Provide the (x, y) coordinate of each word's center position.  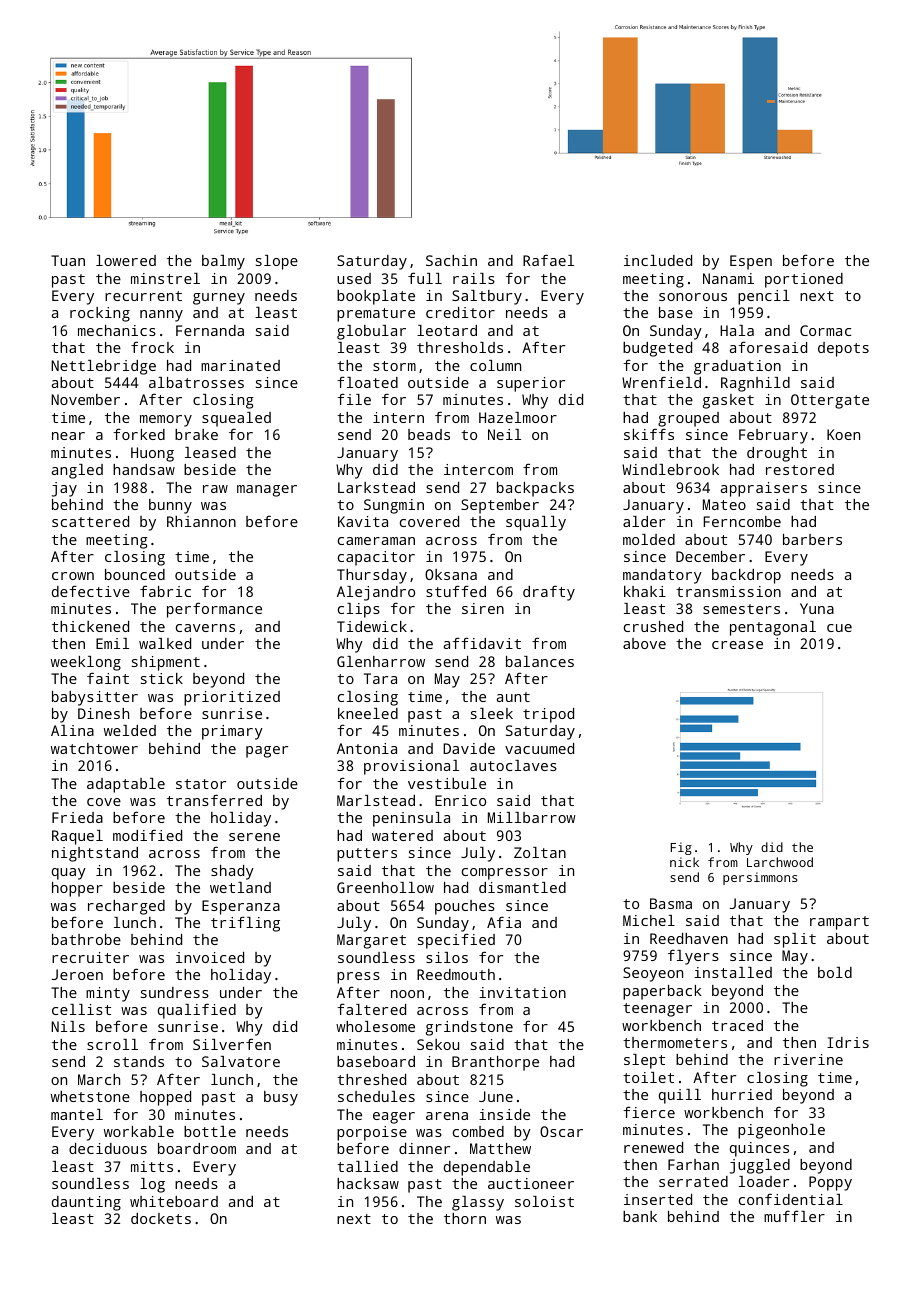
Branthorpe (495, 1063)
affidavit (482, 643)
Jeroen (77, 974)
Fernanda (210, 330)
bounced (135, 574)
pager (267, 752)
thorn (465, 1218)
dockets (161, 1218)
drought (777, 454)
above (644, 643)
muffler (794, 1216)
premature (376, 315)
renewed (653, 1147)
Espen (751, 262)
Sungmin (394, 506)
